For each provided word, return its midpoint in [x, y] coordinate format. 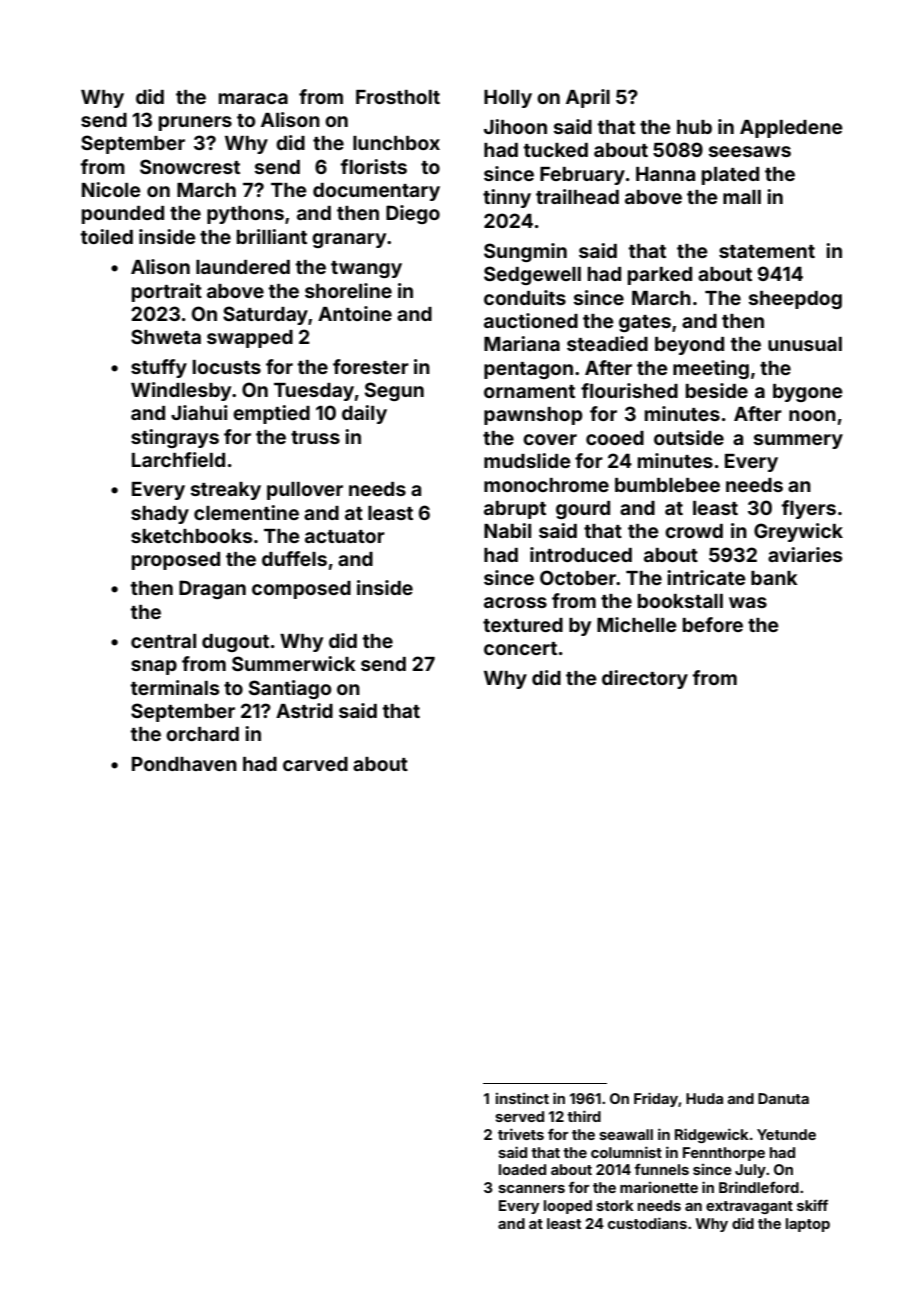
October [578, 577]
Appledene [791, 129]
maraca [253, 98]
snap [154, 667]
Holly [508, 99]
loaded [522, 1169]
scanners [531, 1189]
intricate [706, 577]
